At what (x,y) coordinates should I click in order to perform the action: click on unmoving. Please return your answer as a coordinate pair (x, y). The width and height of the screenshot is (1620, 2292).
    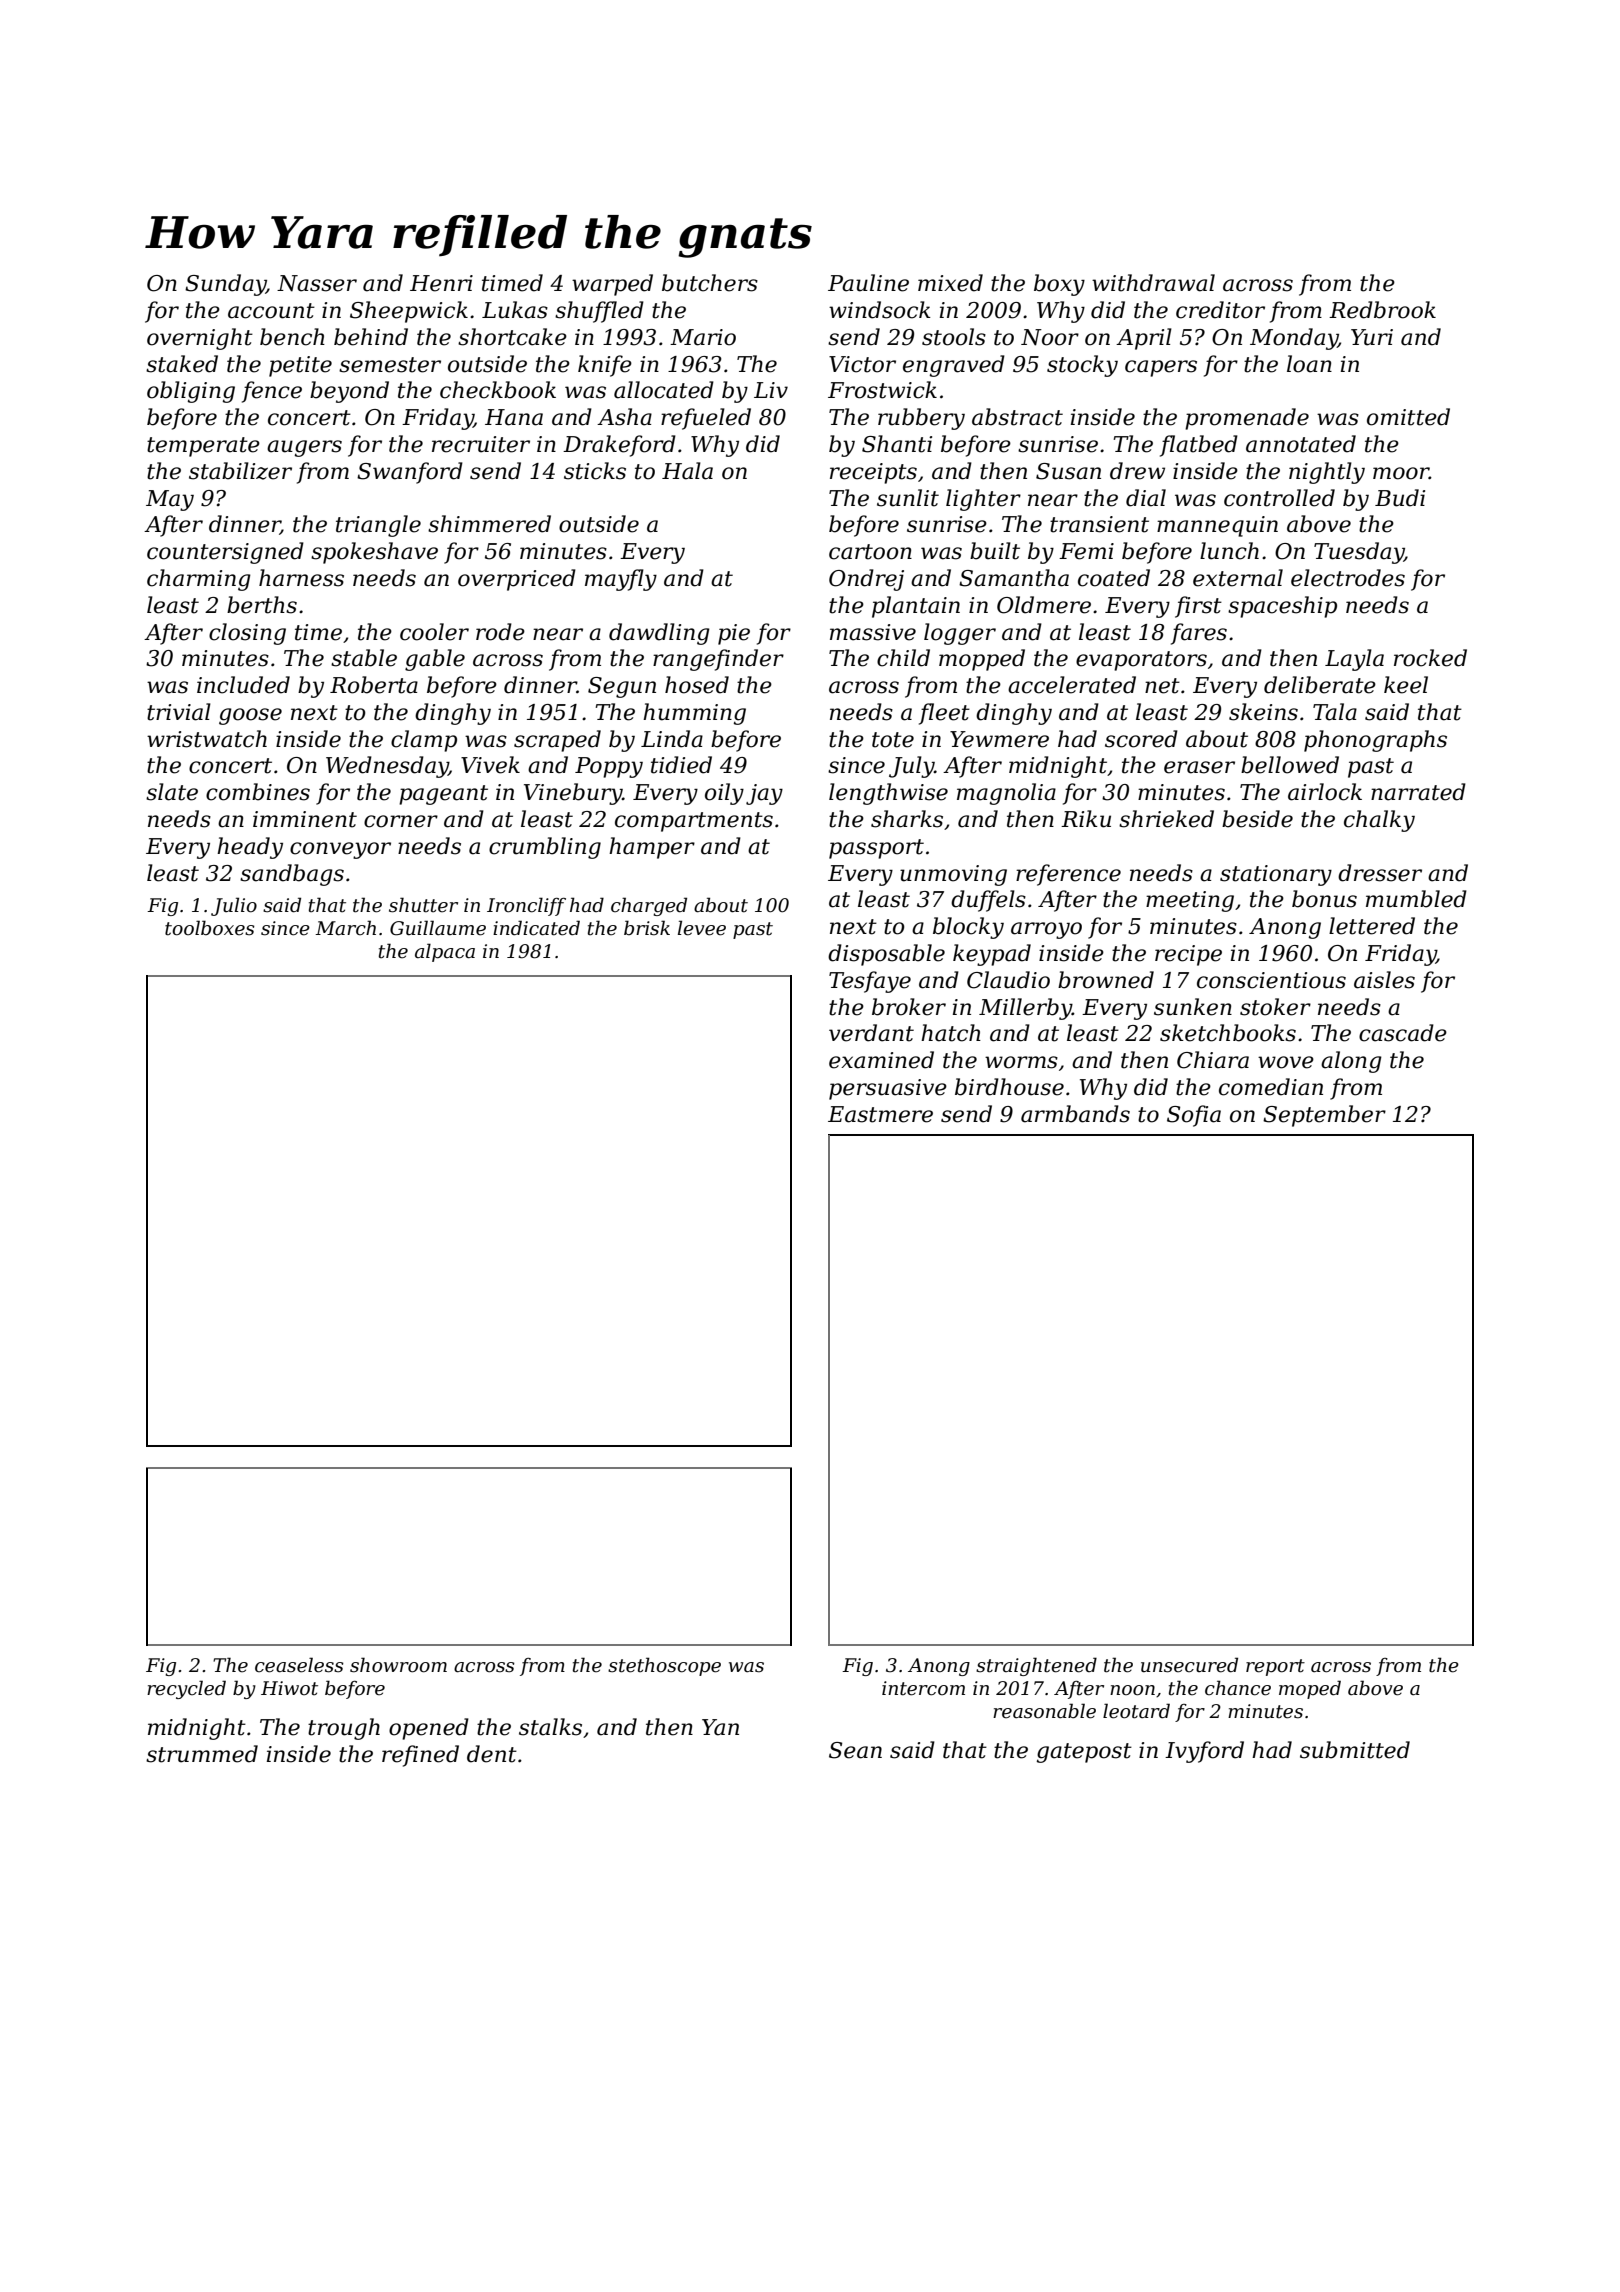
    Looking at the image, I should click on (953, 875).
